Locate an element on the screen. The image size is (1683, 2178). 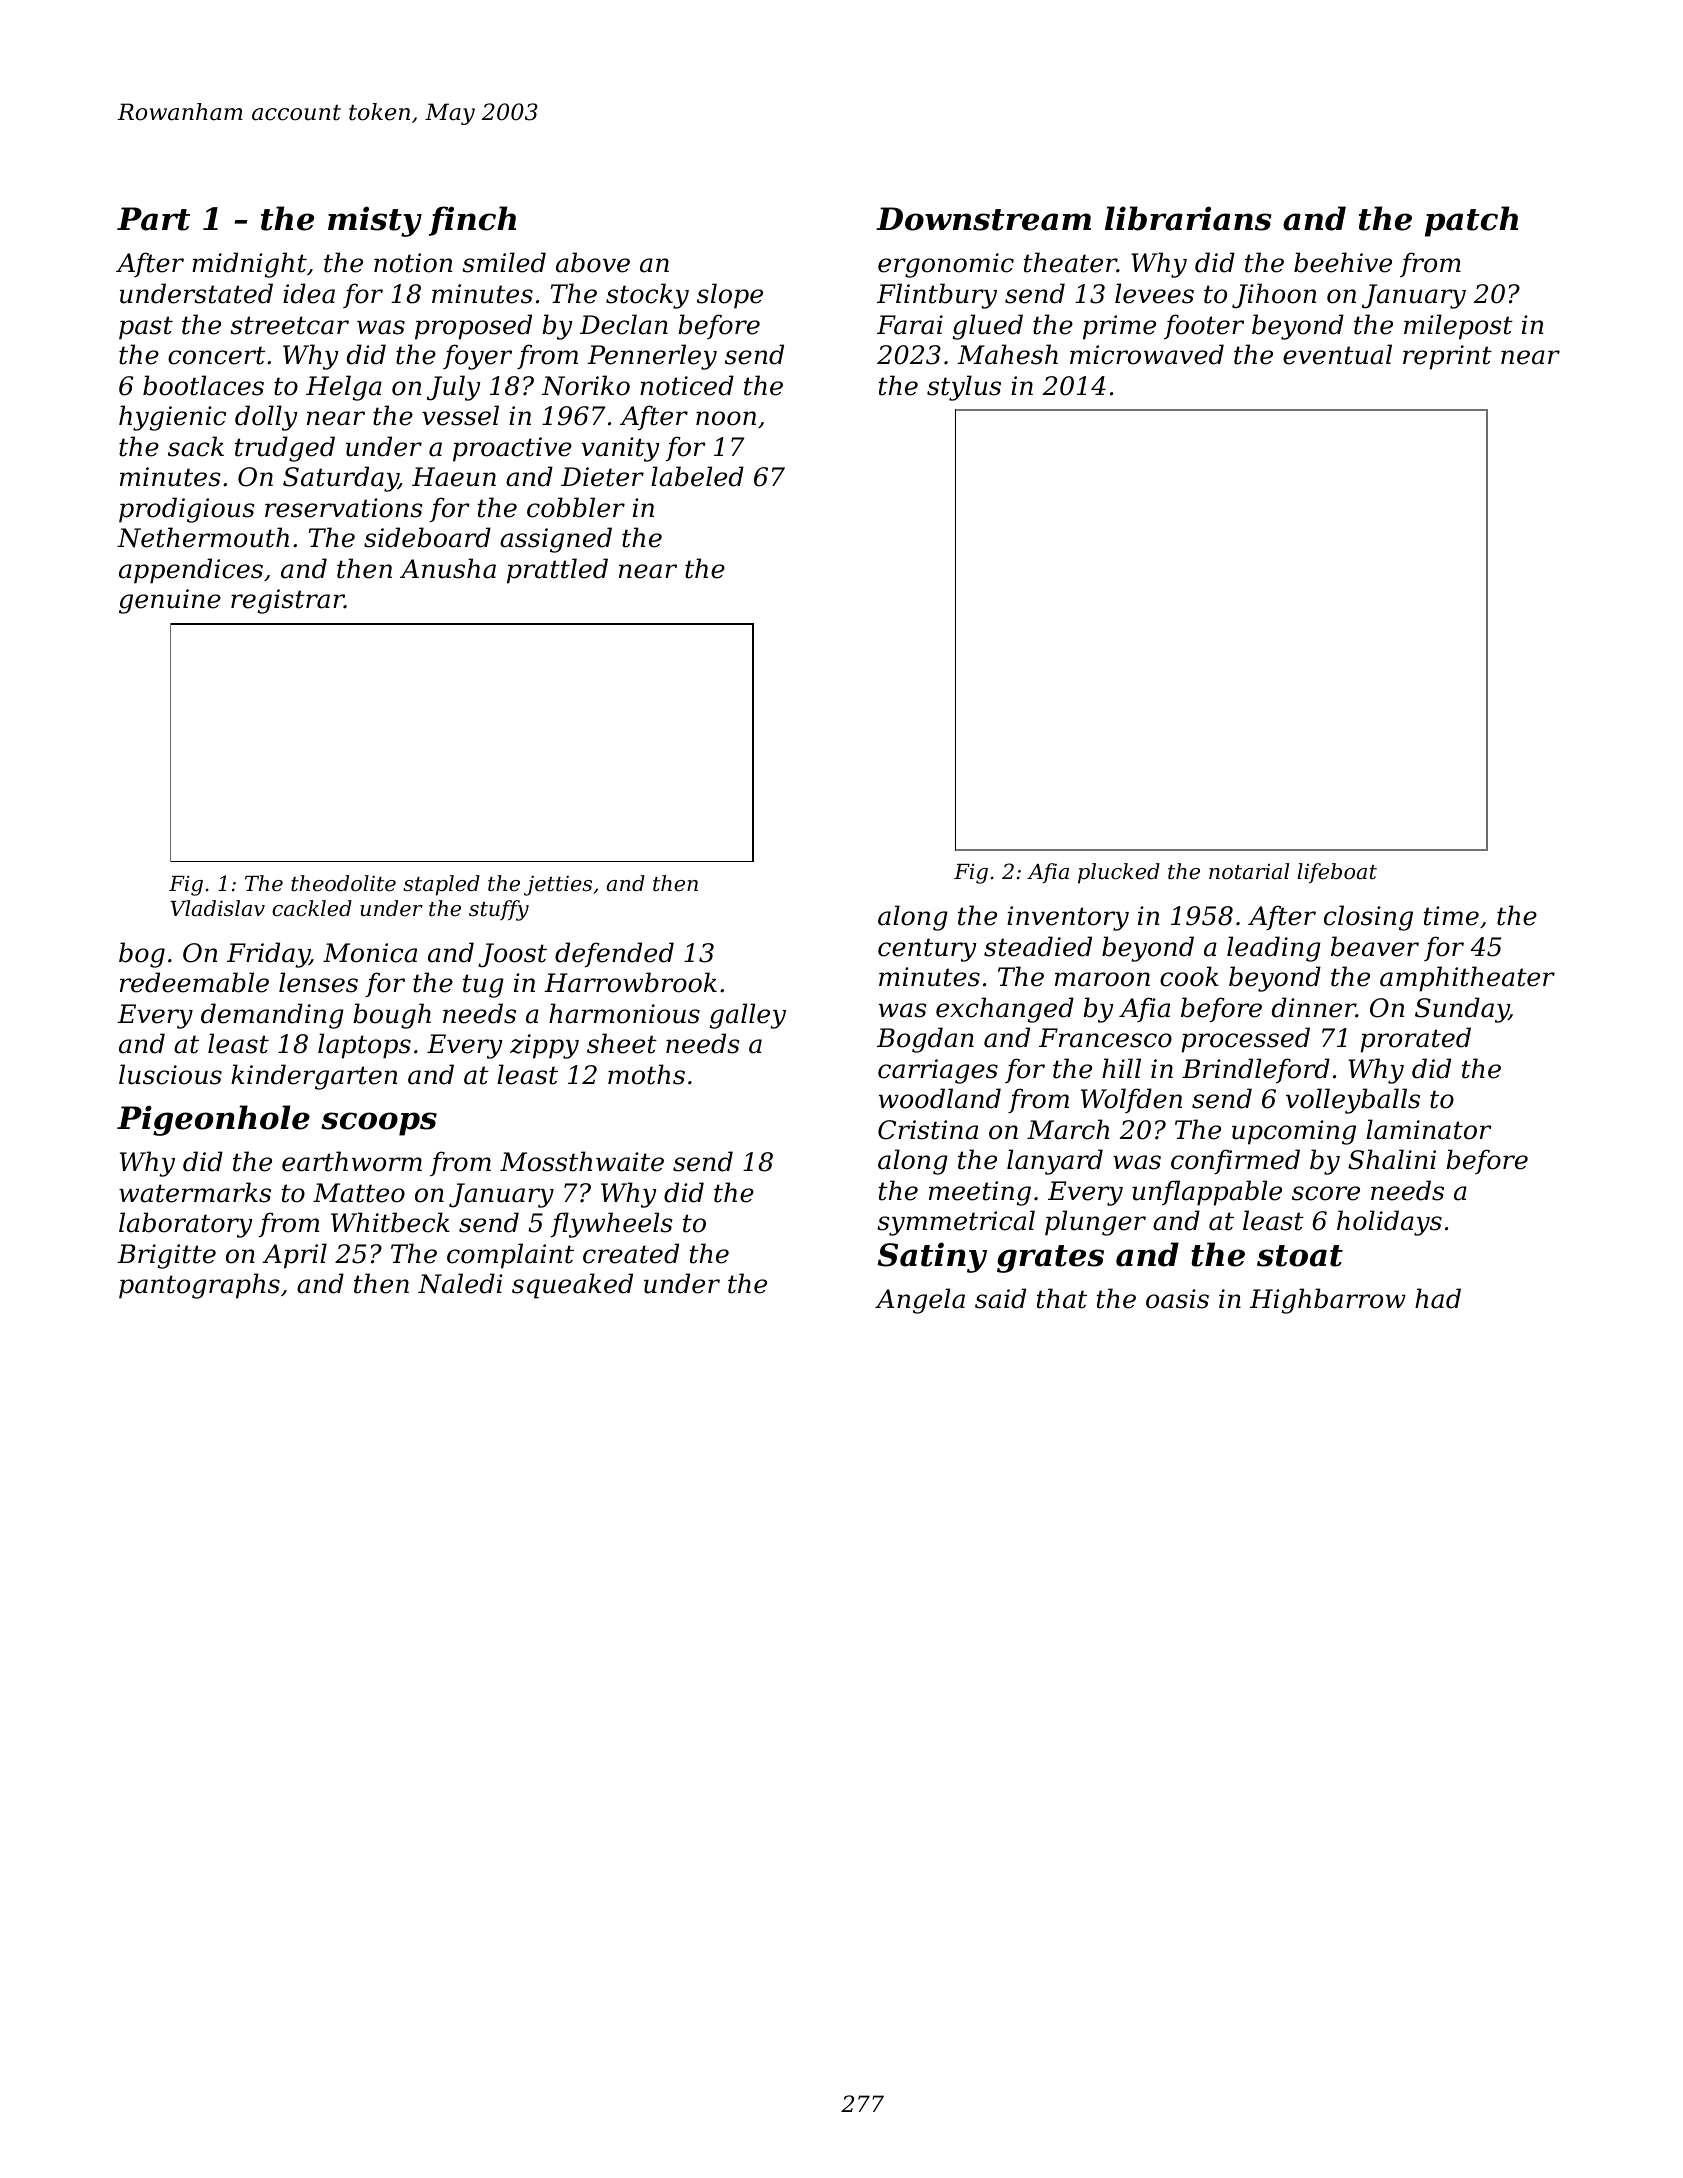
prattled is located at coordinates (557, 571).
